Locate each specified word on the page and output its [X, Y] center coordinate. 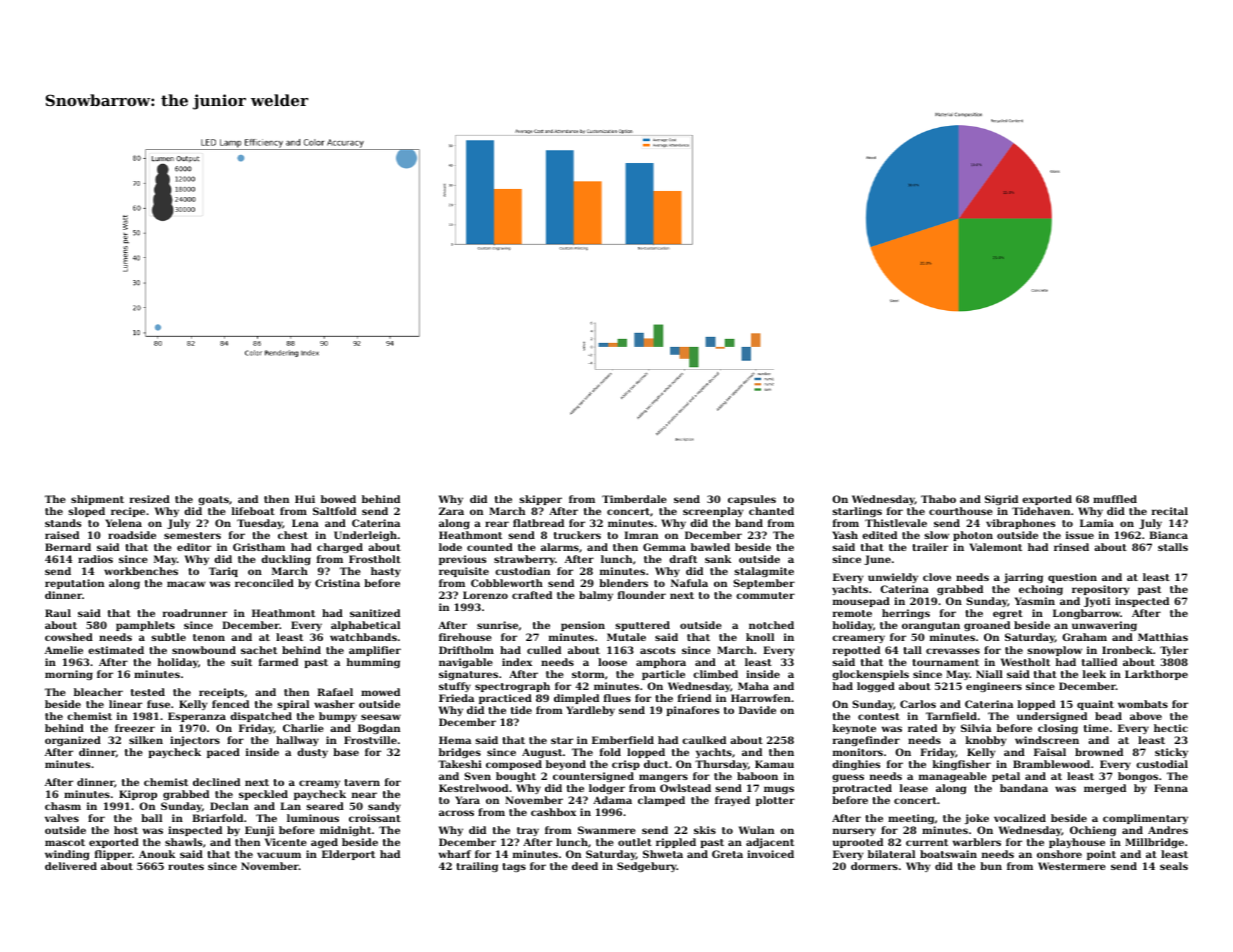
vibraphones [1020, 524]
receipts [221, 693]
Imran [641, 535]
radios [95, 559]
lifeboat [253, 511]
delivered [71, 866]
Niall [989, 674]
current [927, 842]
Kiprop [138, 795]
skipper [540, 500]
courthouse [961, 511]
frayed [732, 801]
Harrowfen [761, 698]
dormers [874, 866]
